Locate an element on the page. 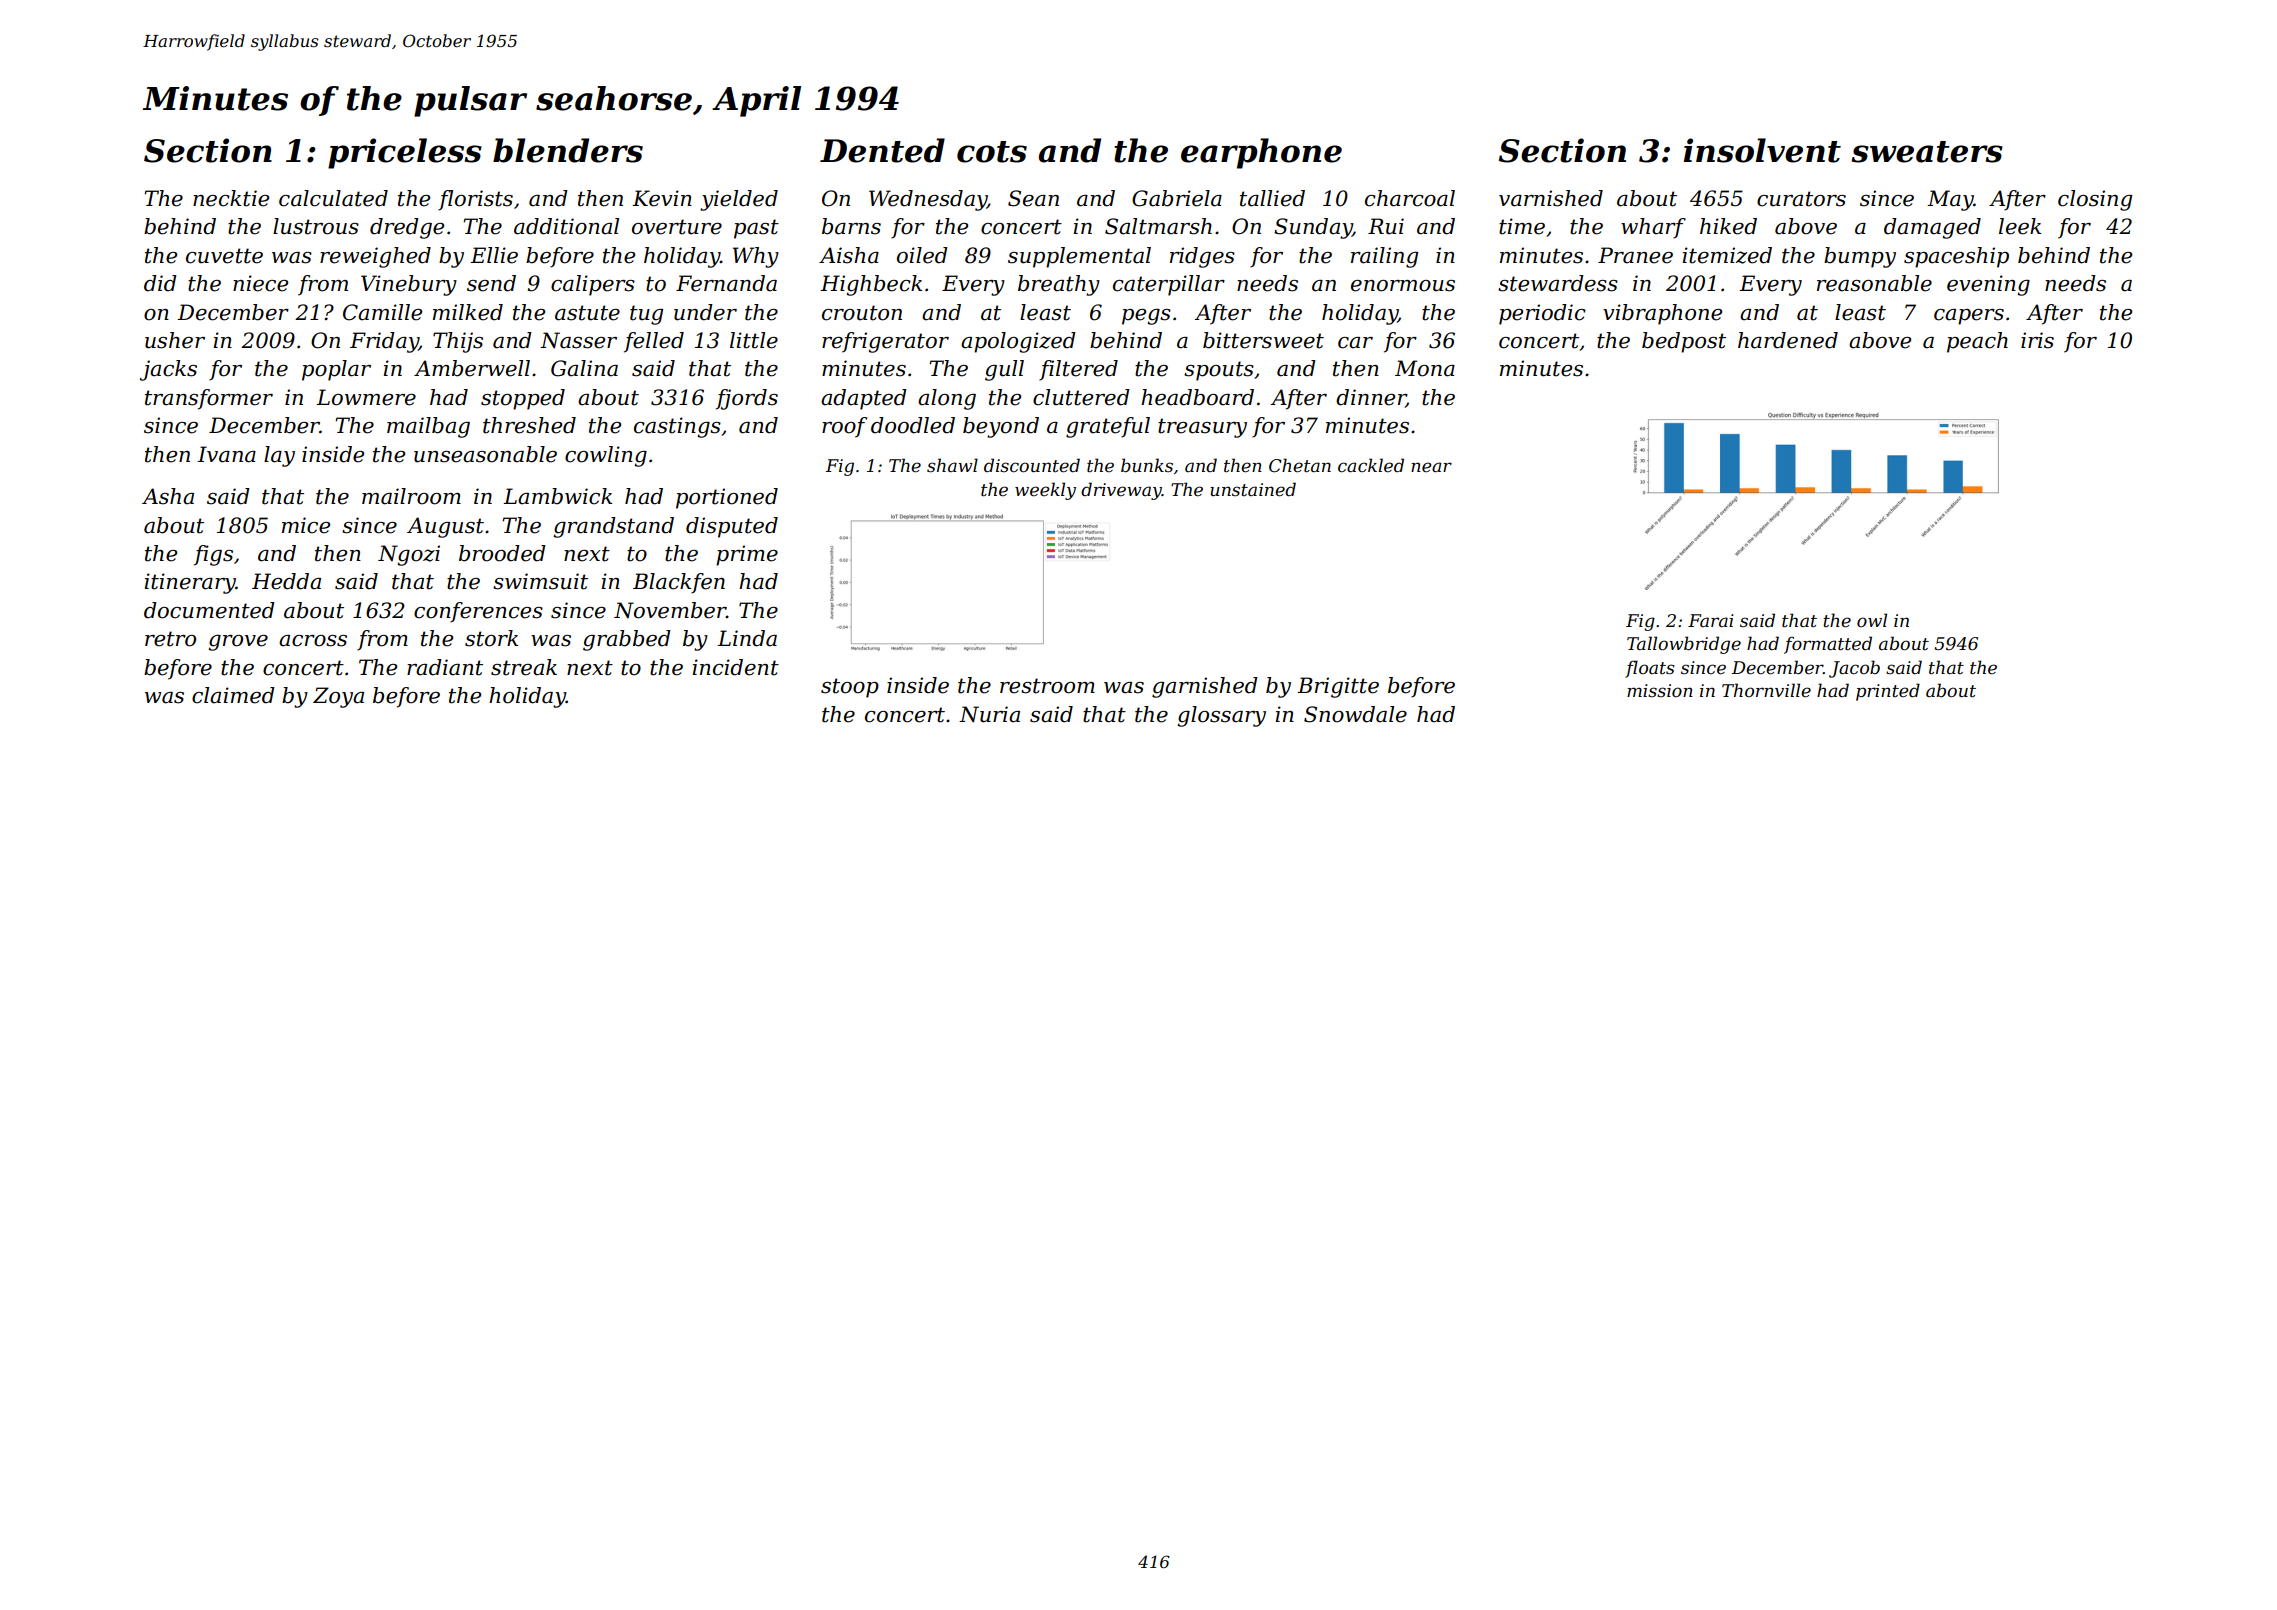 The image size is (2277, 1610). Thijs is located at coordinates (458, 342).
